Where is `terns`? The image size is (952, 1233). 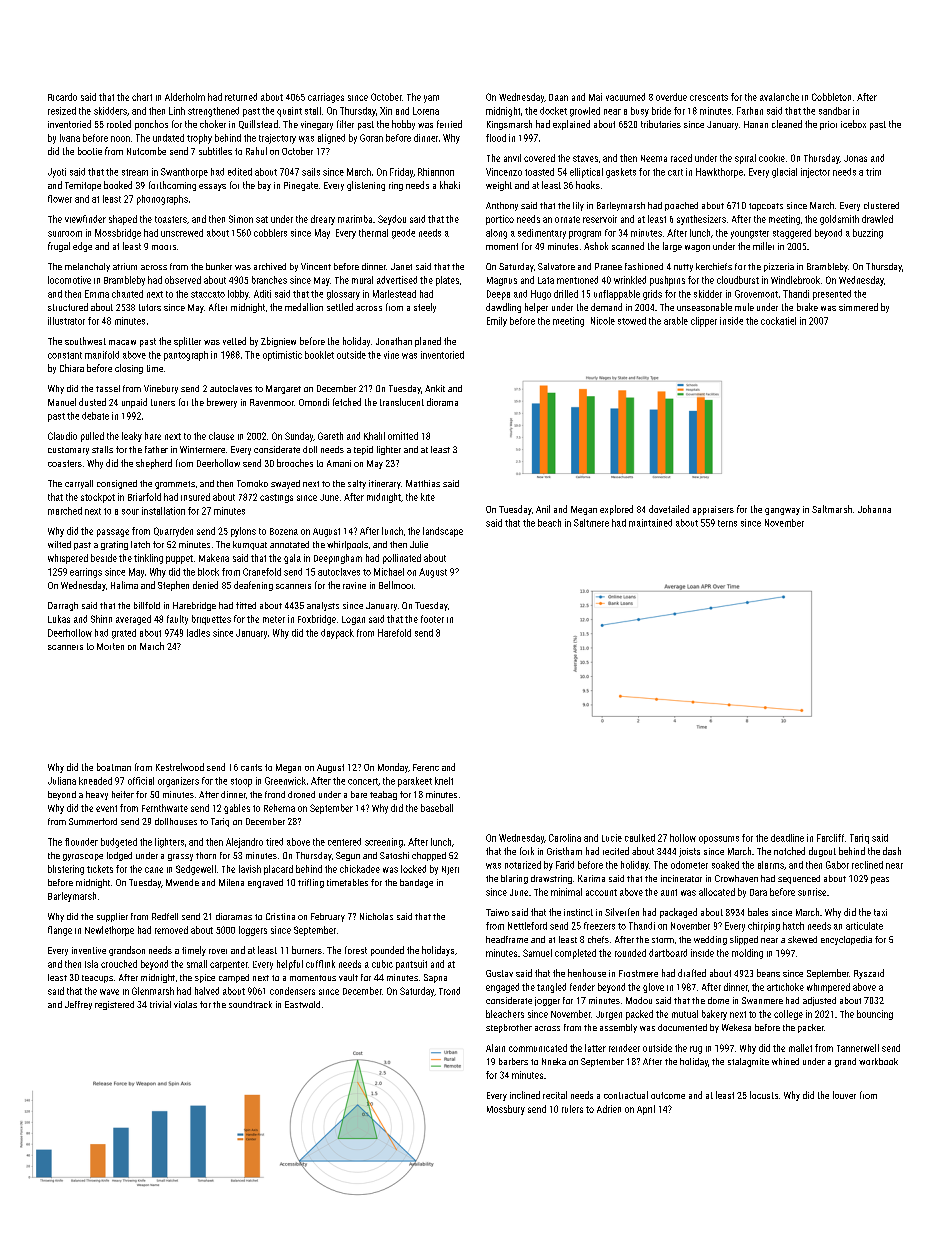 terns is located at coordinates (727, 523).
